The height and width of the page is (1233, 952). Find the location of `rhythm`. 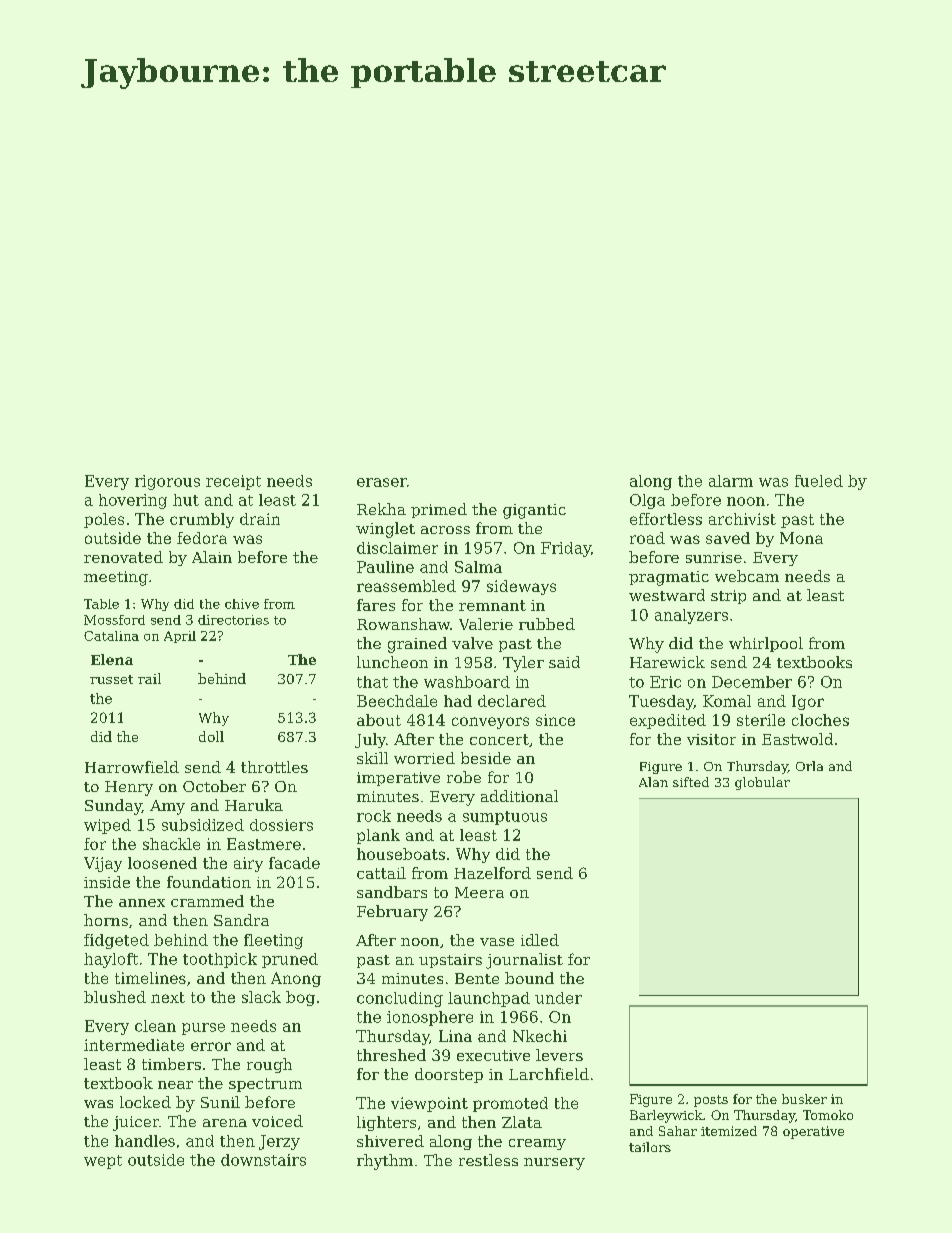

rhythm is located at coordinates (385, 1162).
